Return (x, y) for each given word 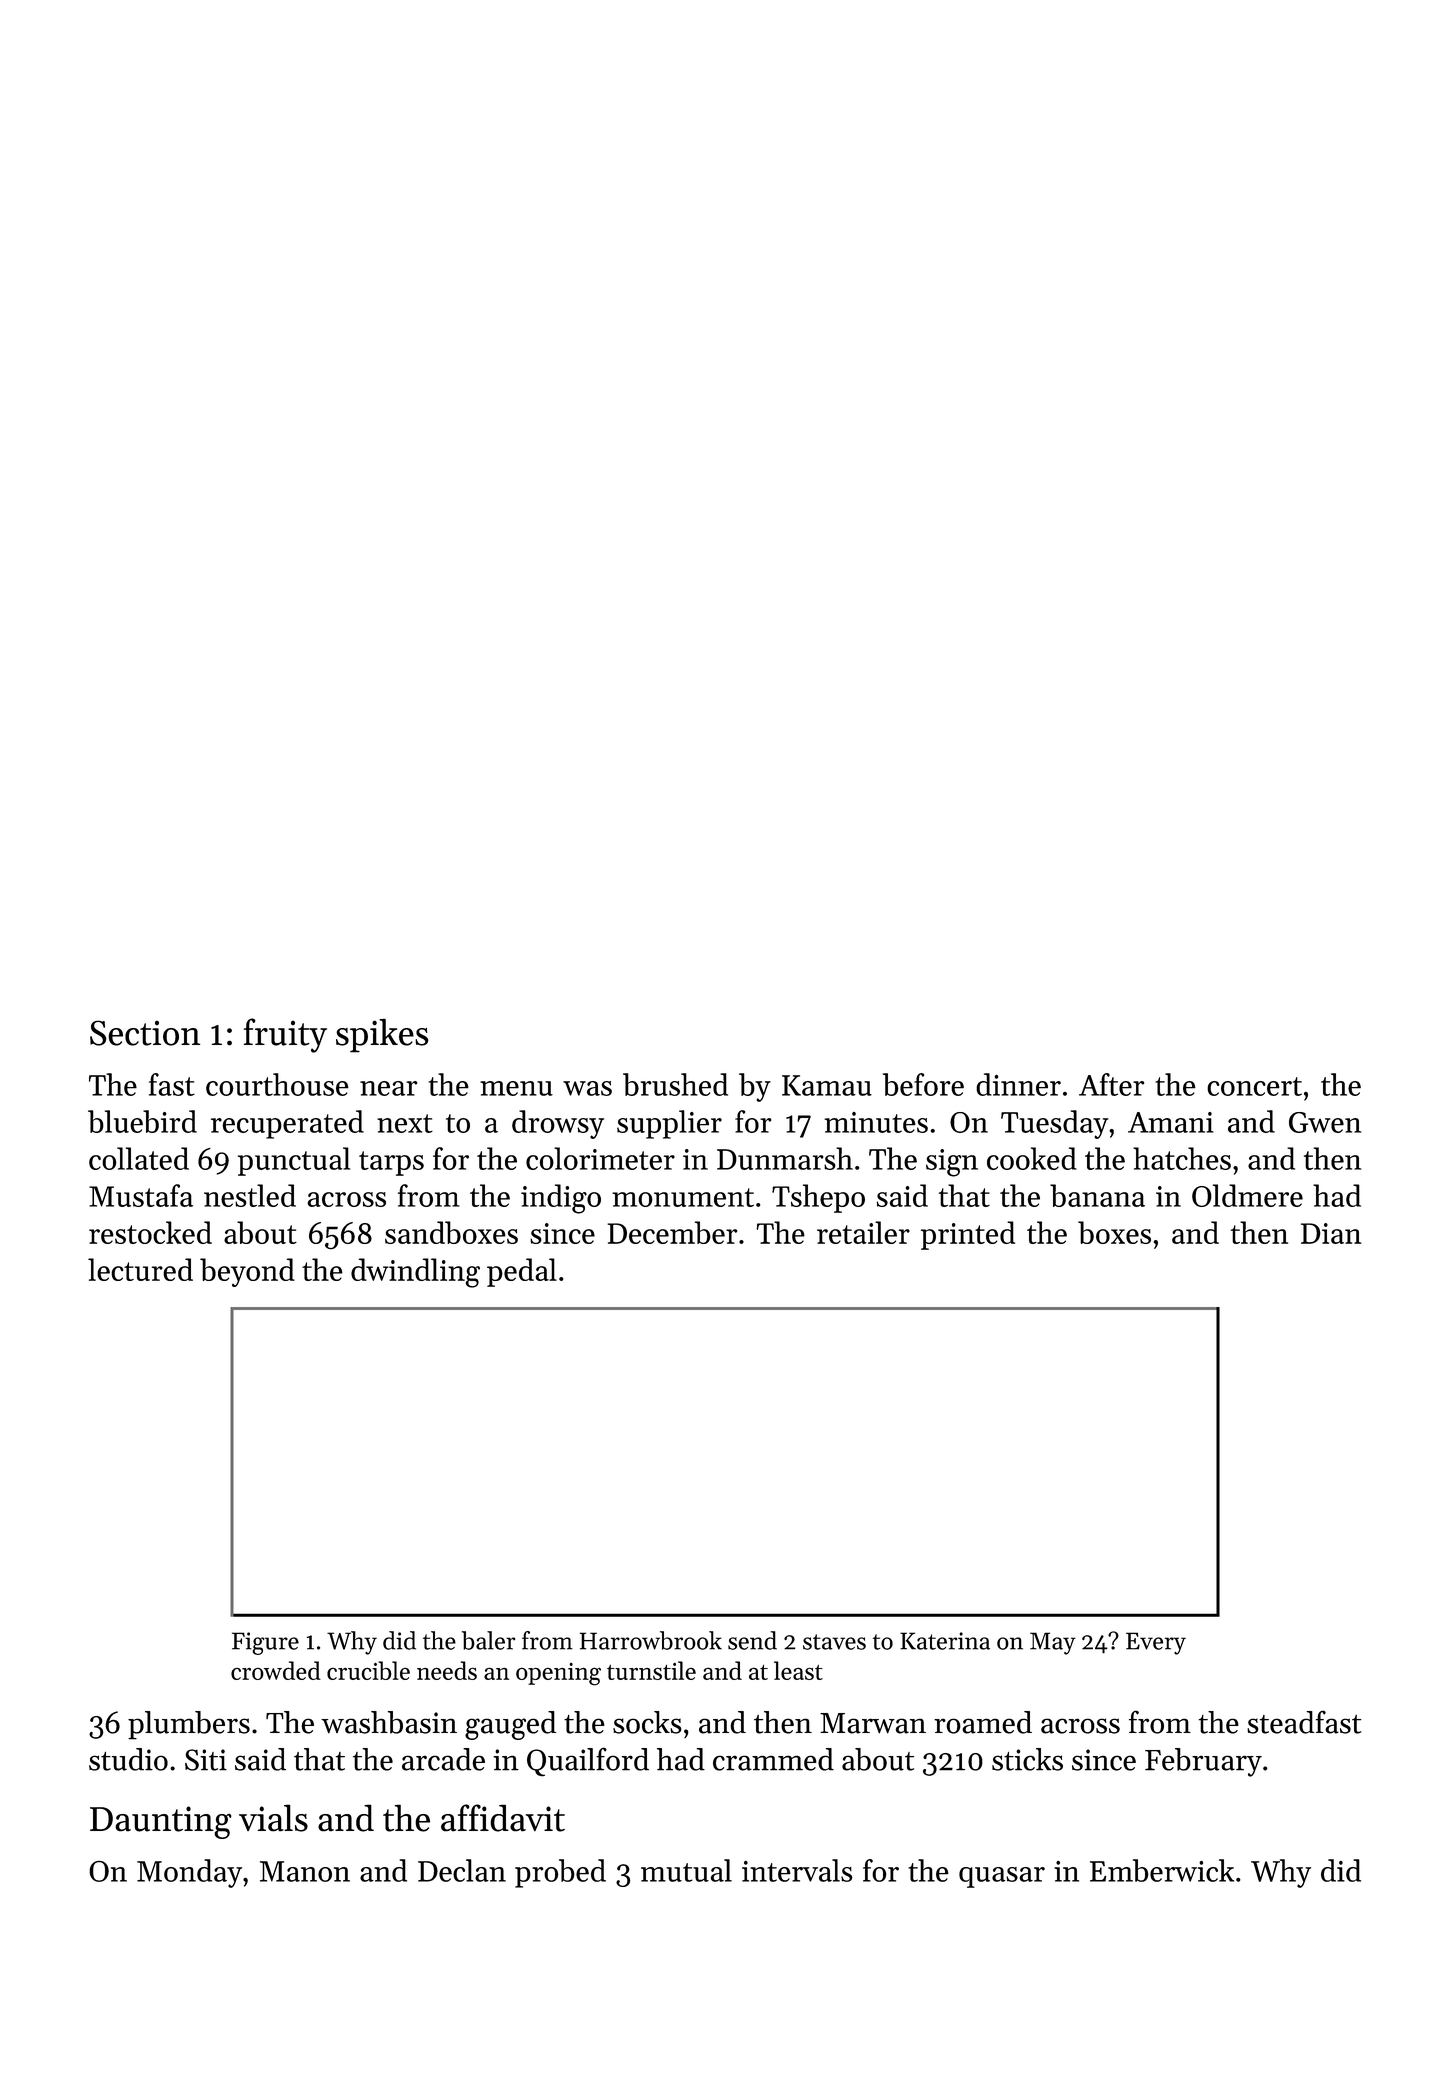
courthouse (277, 1084)
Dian (1331, 1233)
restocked (150, 1232)
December (672, 1232)
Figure (265, 1643)
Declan (462, 1870)
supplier (669, 1124)
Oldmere (1247, 1195)
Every (1156, 1643)
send (752, 1640)
